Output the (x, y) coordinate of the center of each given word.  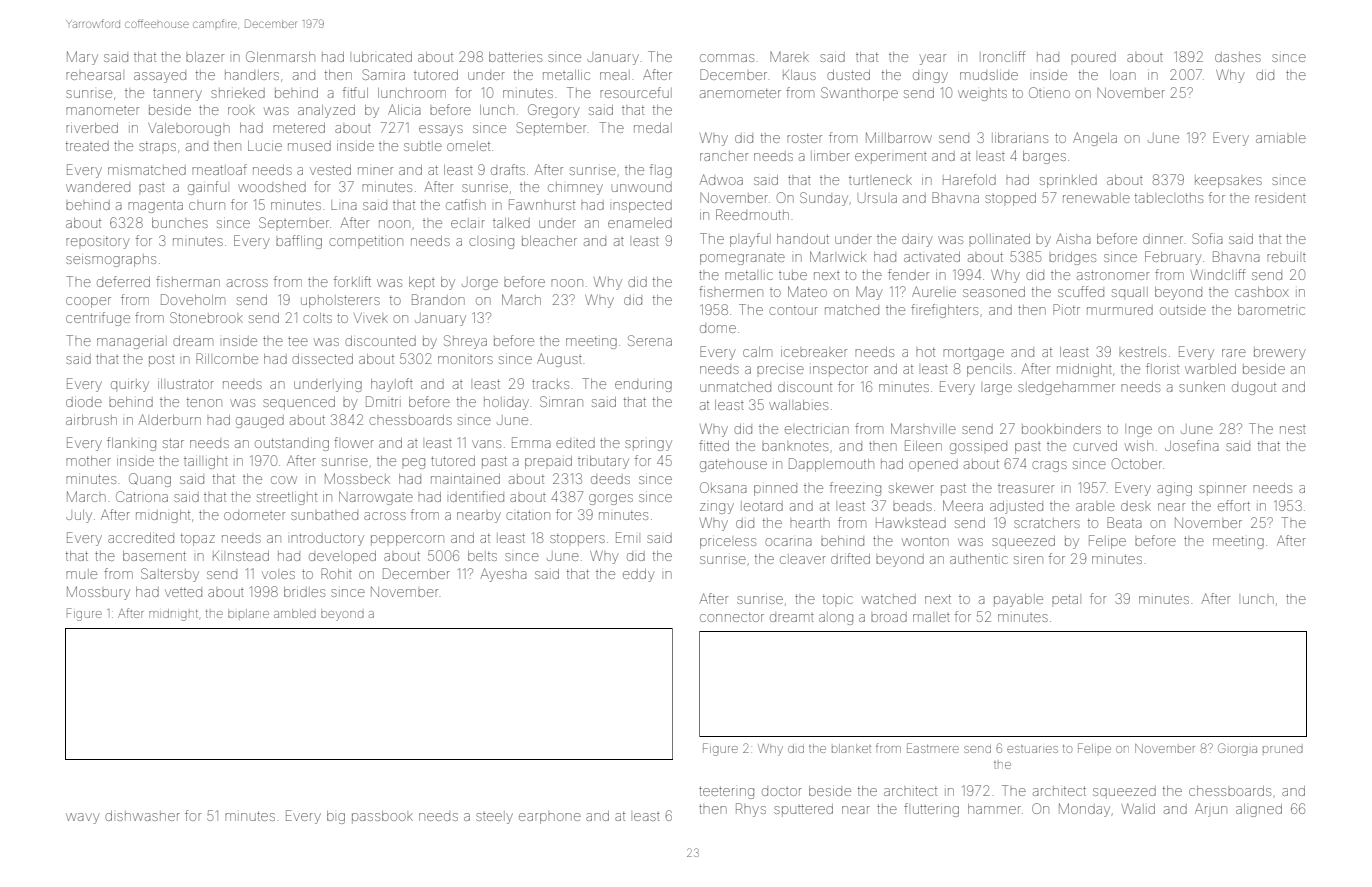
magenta (155, 207)
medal (653, 128)
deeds (610, 479)
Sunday (824, 199)
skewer (911, 488)
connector (732, 617)
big (336, 817)
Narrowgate (376, 498)
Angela (1095, 139)
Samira (384, 74)
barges (1044, 157)
